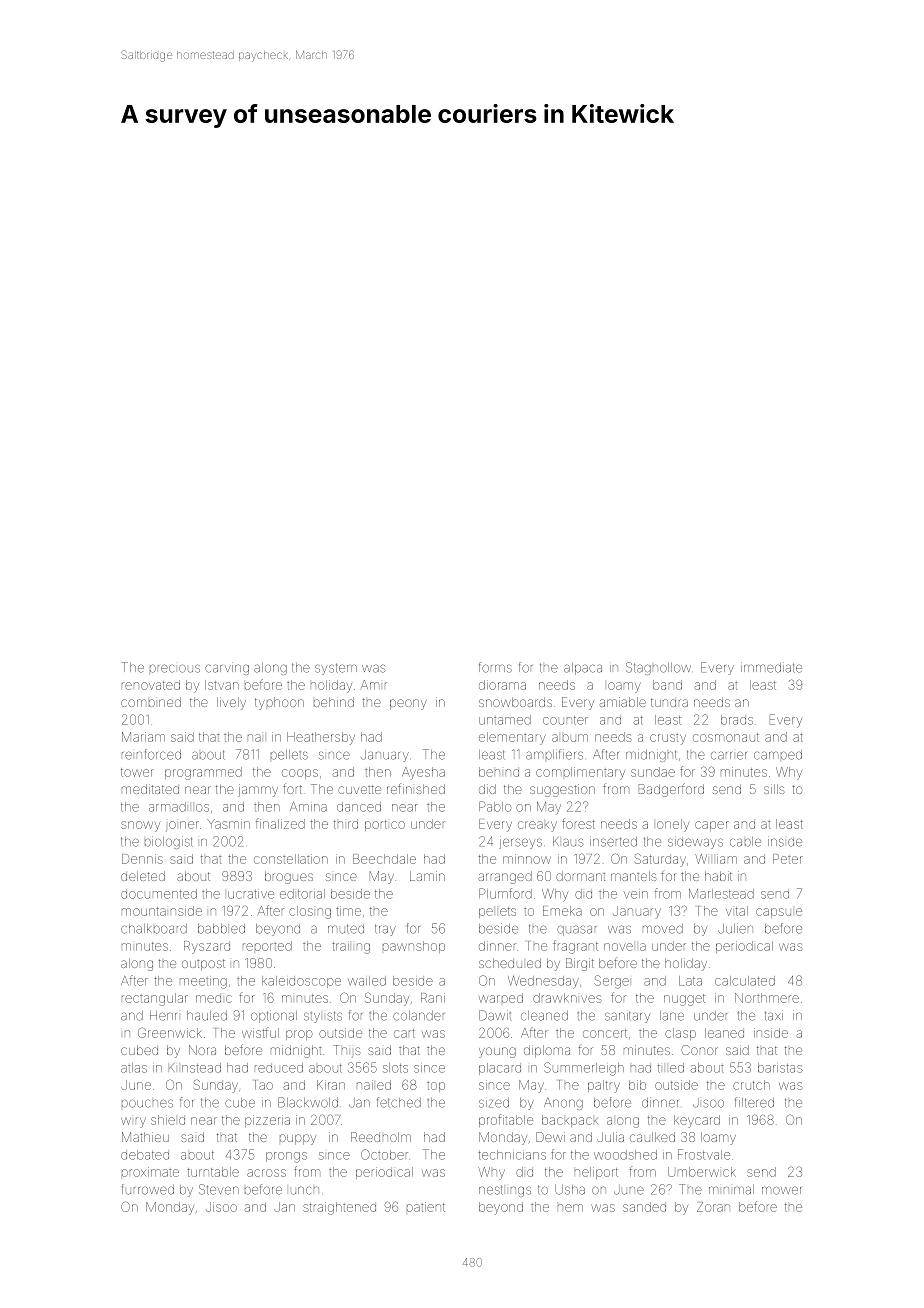  Describe the element at coordinates (697, 1121) in the screenshot. I see `keycard` at that location.
